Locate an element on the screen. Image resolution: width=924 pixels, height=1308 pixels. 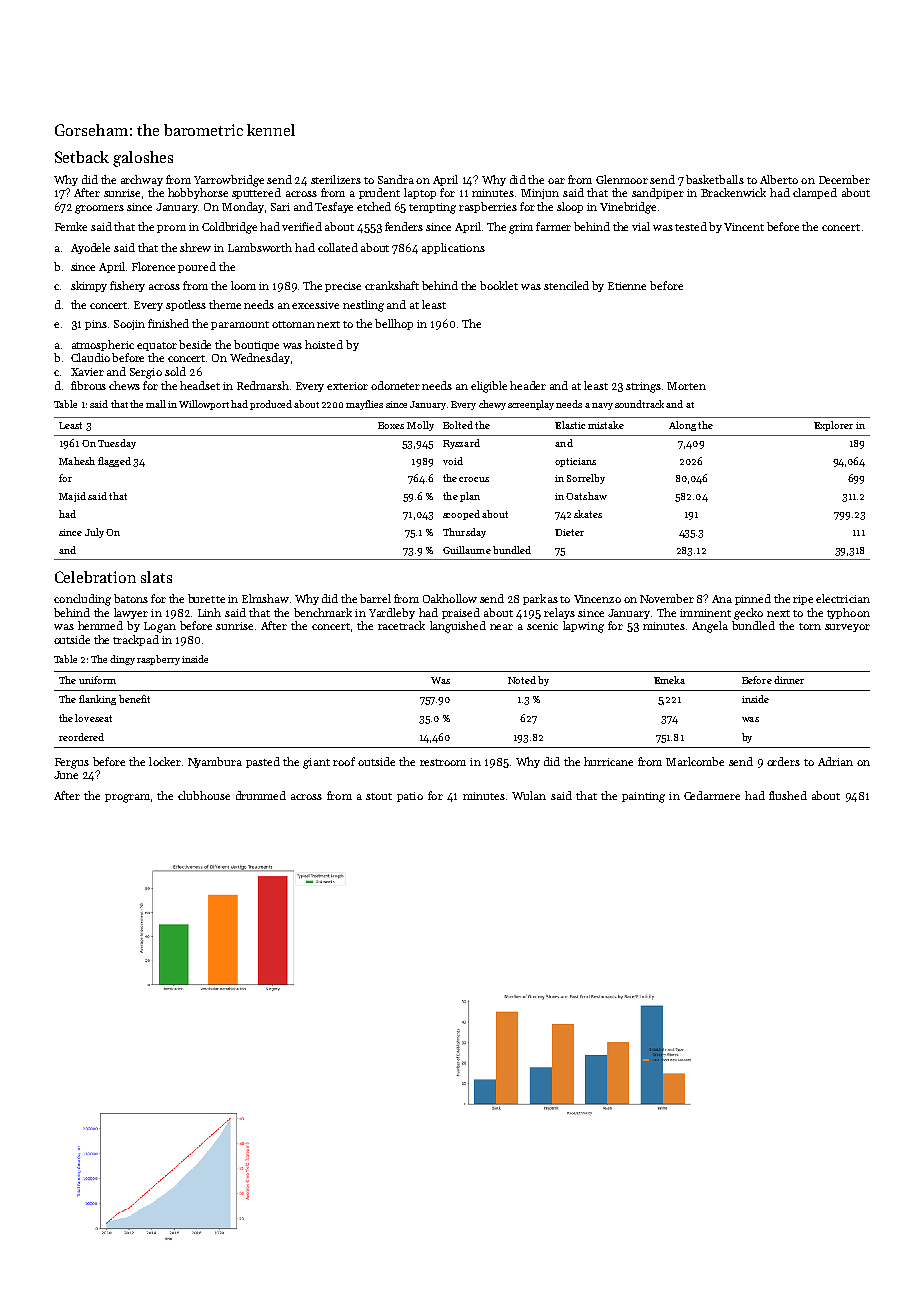
mistake is located at coordinates (606, 425).
